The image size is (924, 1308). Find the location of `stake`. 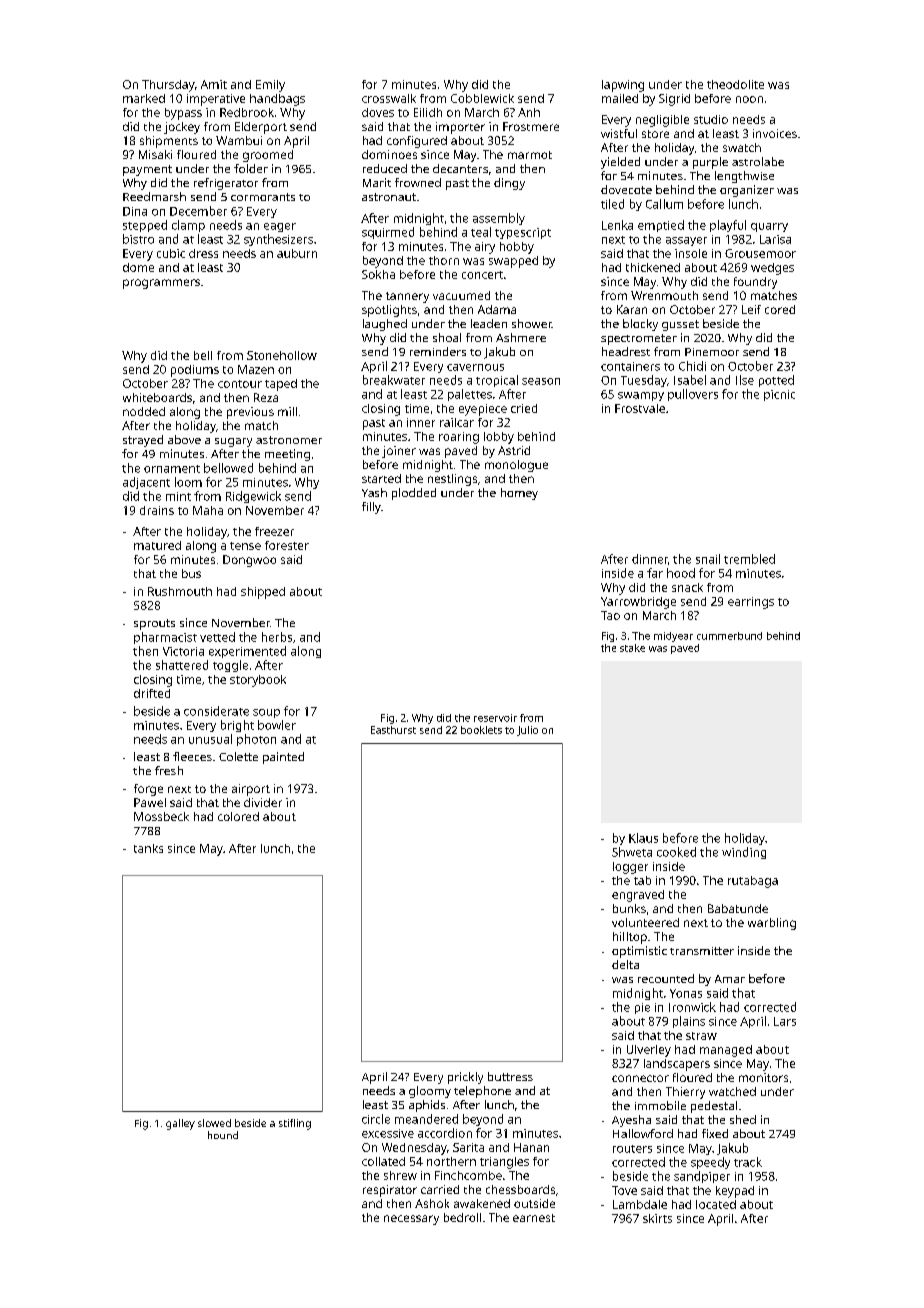

stake is located at coordinates (632, 648).
